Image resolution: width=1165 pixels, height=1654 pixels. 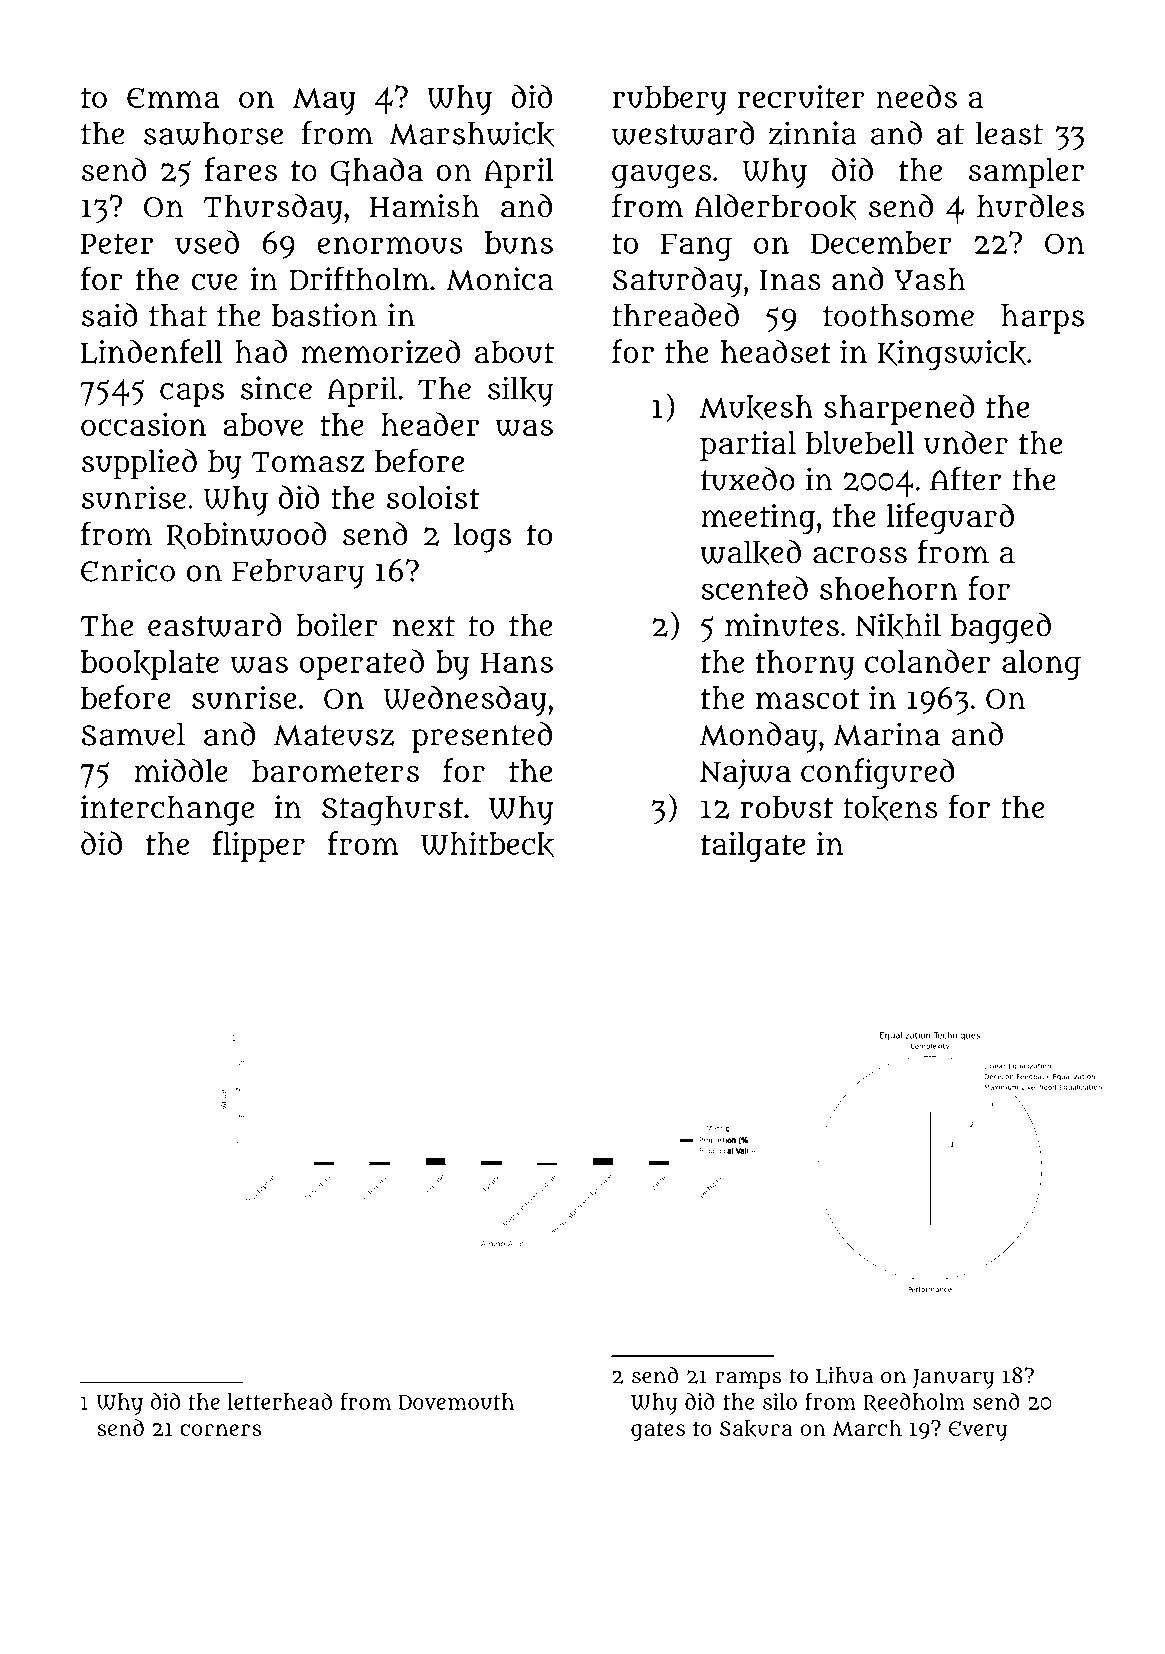 I want to click on presented, so click(x=482, y=737).
